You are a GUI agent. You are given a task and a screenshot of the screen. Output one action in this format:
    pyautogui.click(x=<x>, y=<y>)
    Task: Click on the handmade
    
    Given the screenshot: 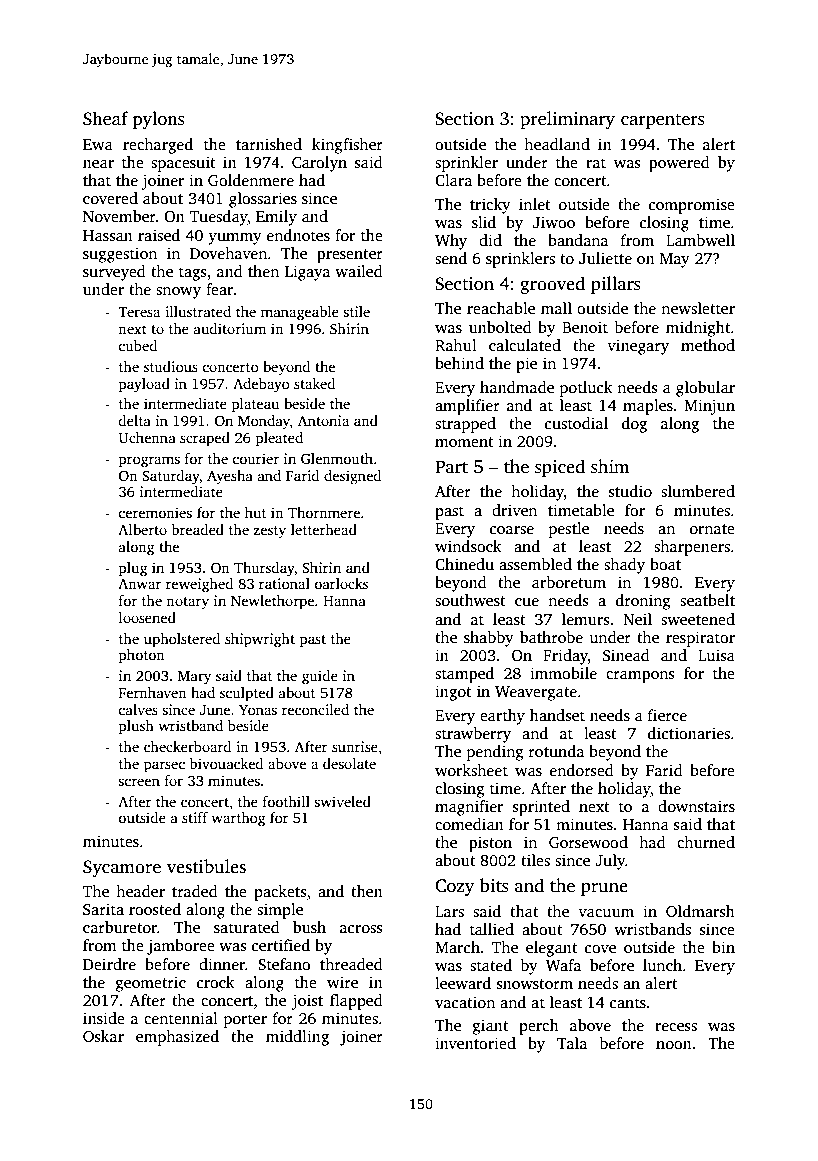 What is the action you would take?
    pyautogui.click(x=517, y=387)
